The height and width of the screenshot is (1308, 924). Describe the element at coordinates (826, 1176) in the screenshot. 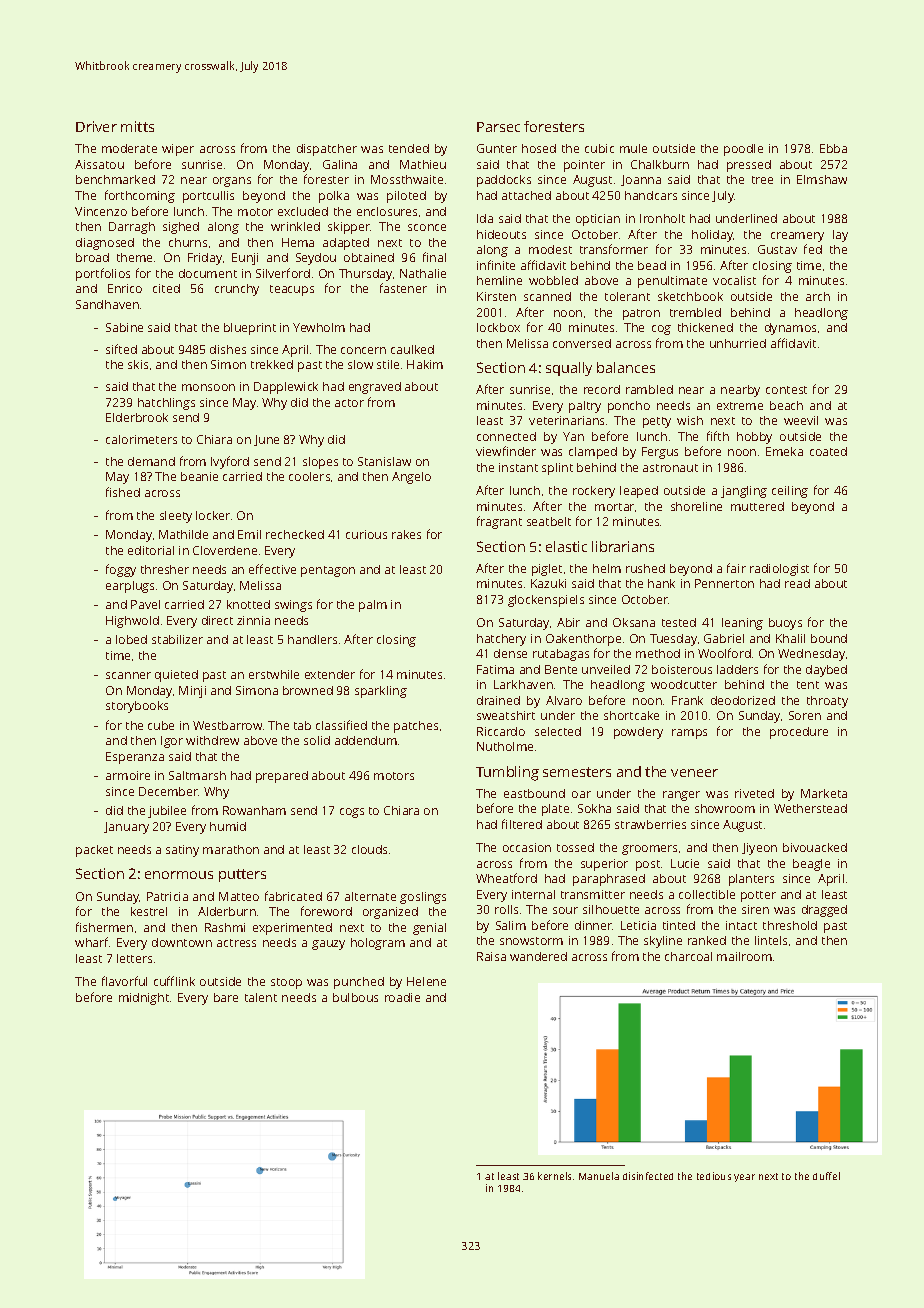

I see `duffel` at that location.
